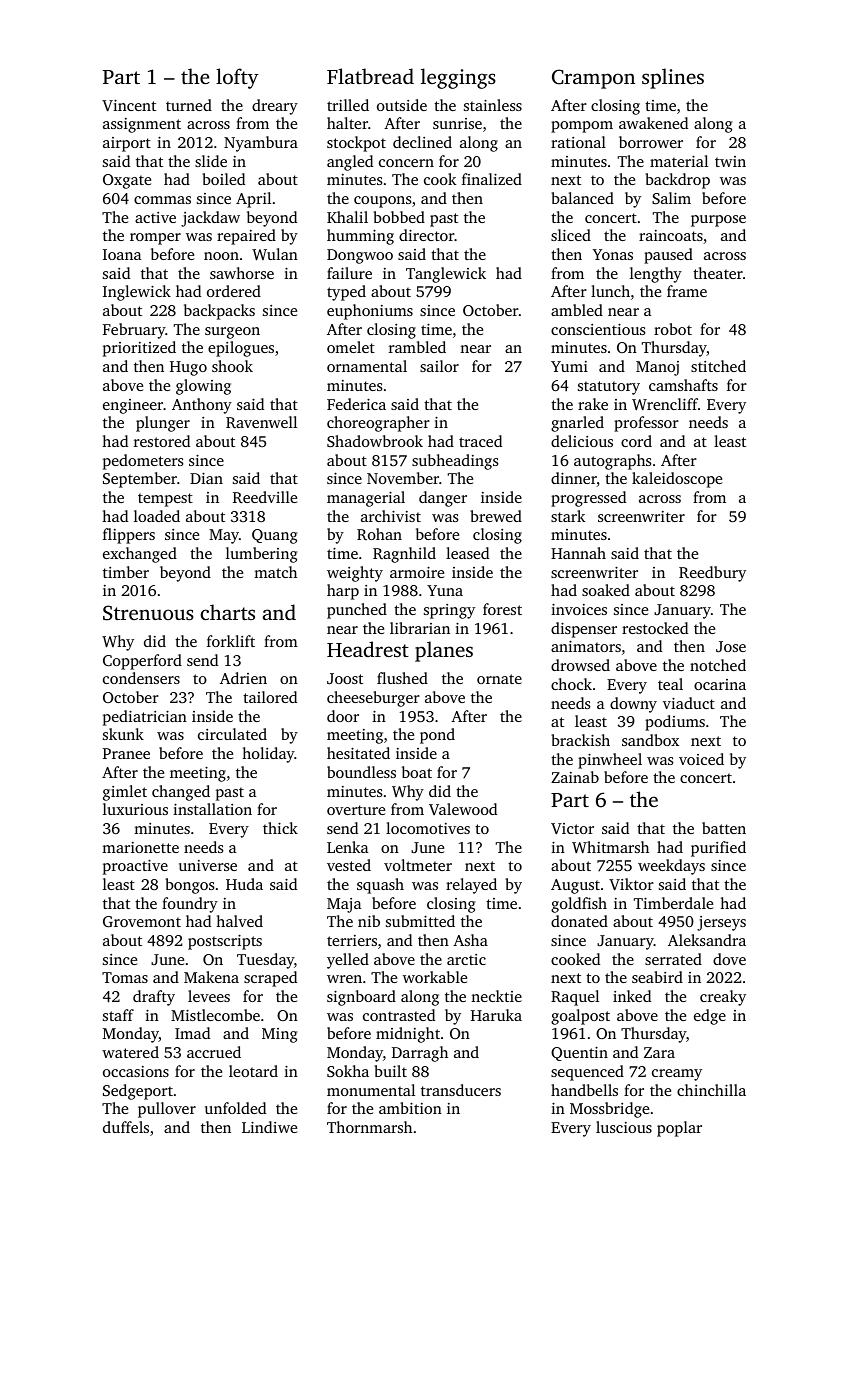 This image has width=849, height=1400. Describe the element at coordinates (140, 480) in the image. I see `September` at that location.
